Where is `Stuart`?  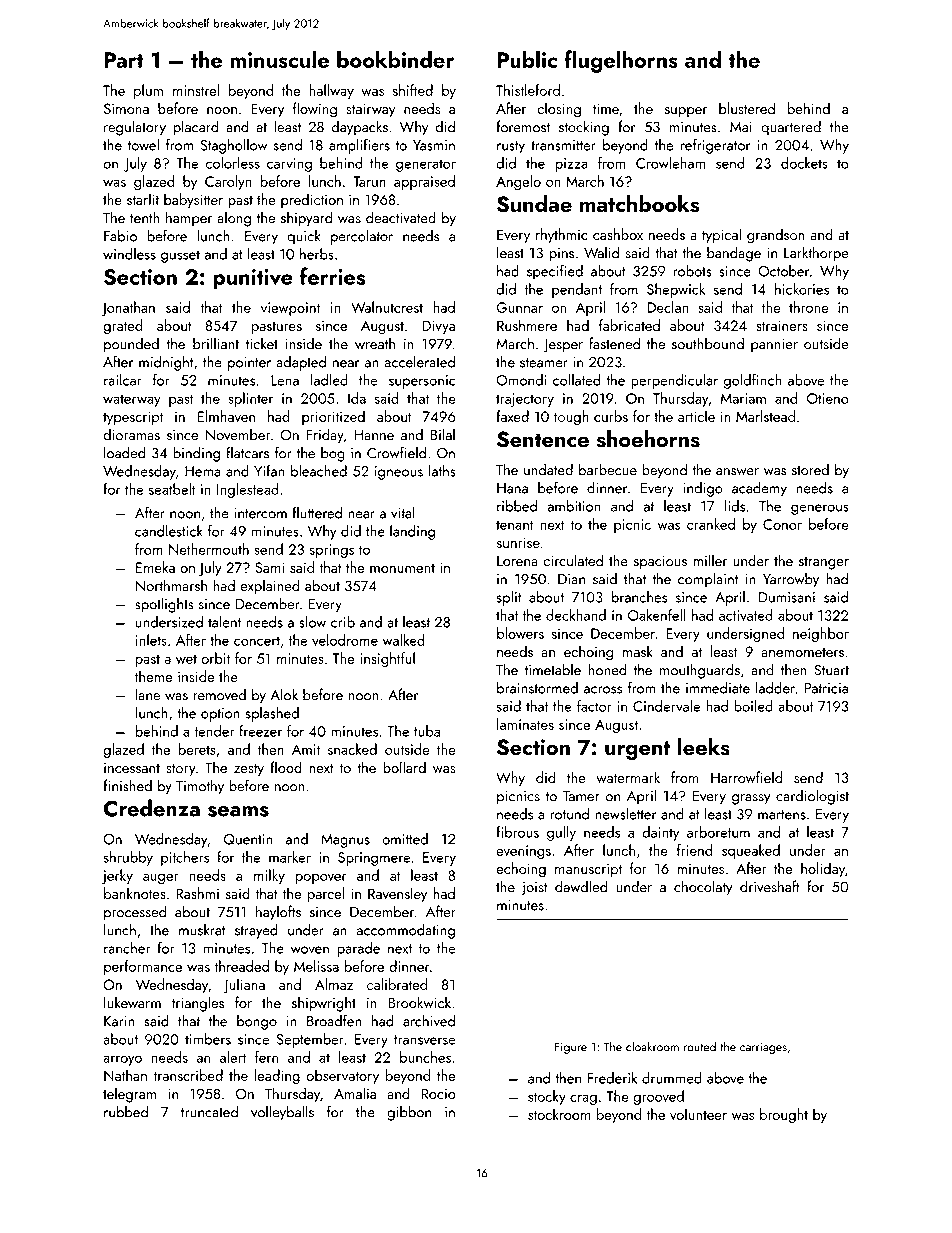
Stuart is located at coordinates (831, 670).
